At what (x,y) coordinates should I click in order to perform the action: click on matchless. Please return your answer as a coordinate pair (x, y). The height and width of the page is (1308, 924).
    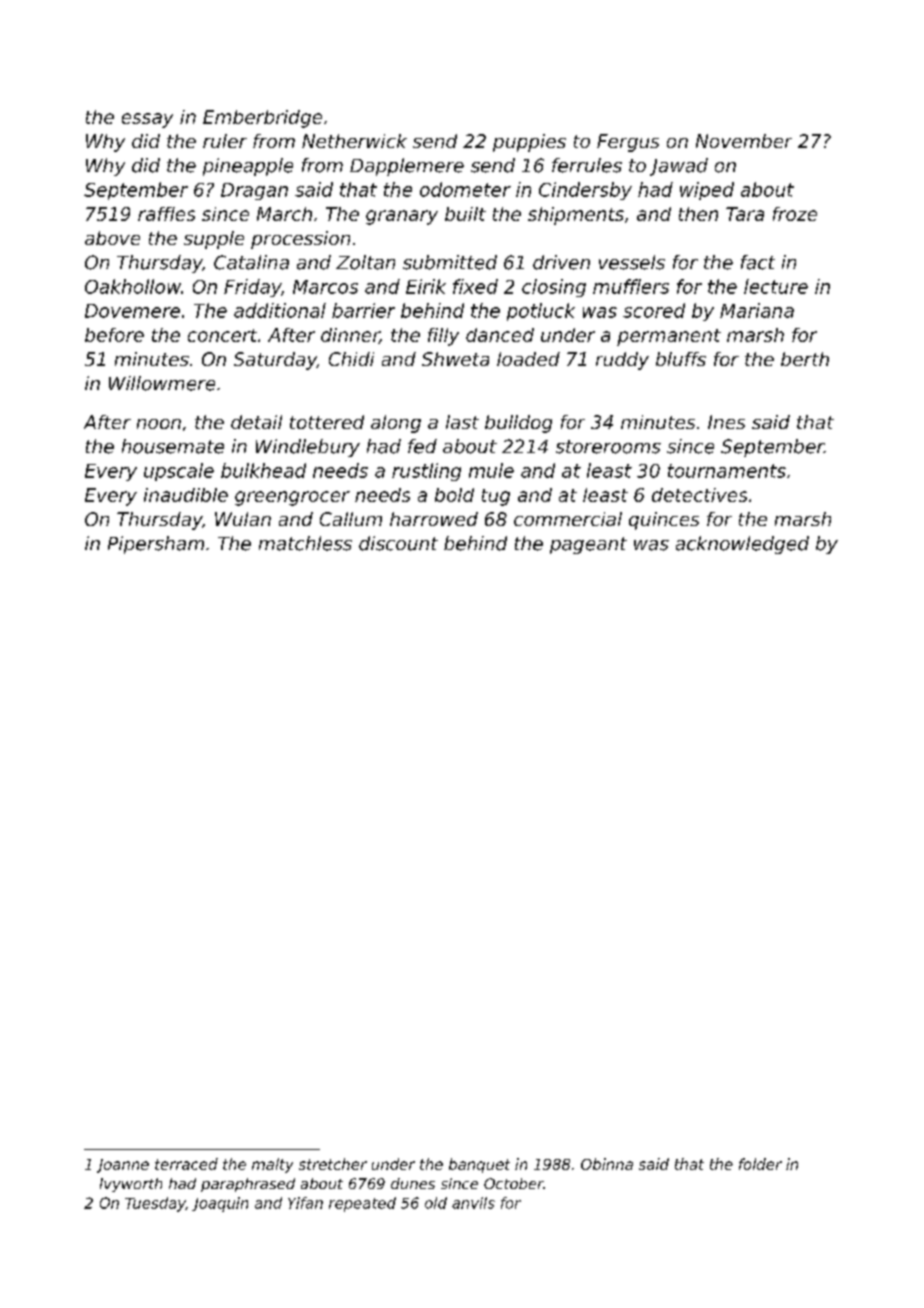
    Looking at the image, I should click on (305, 543).
